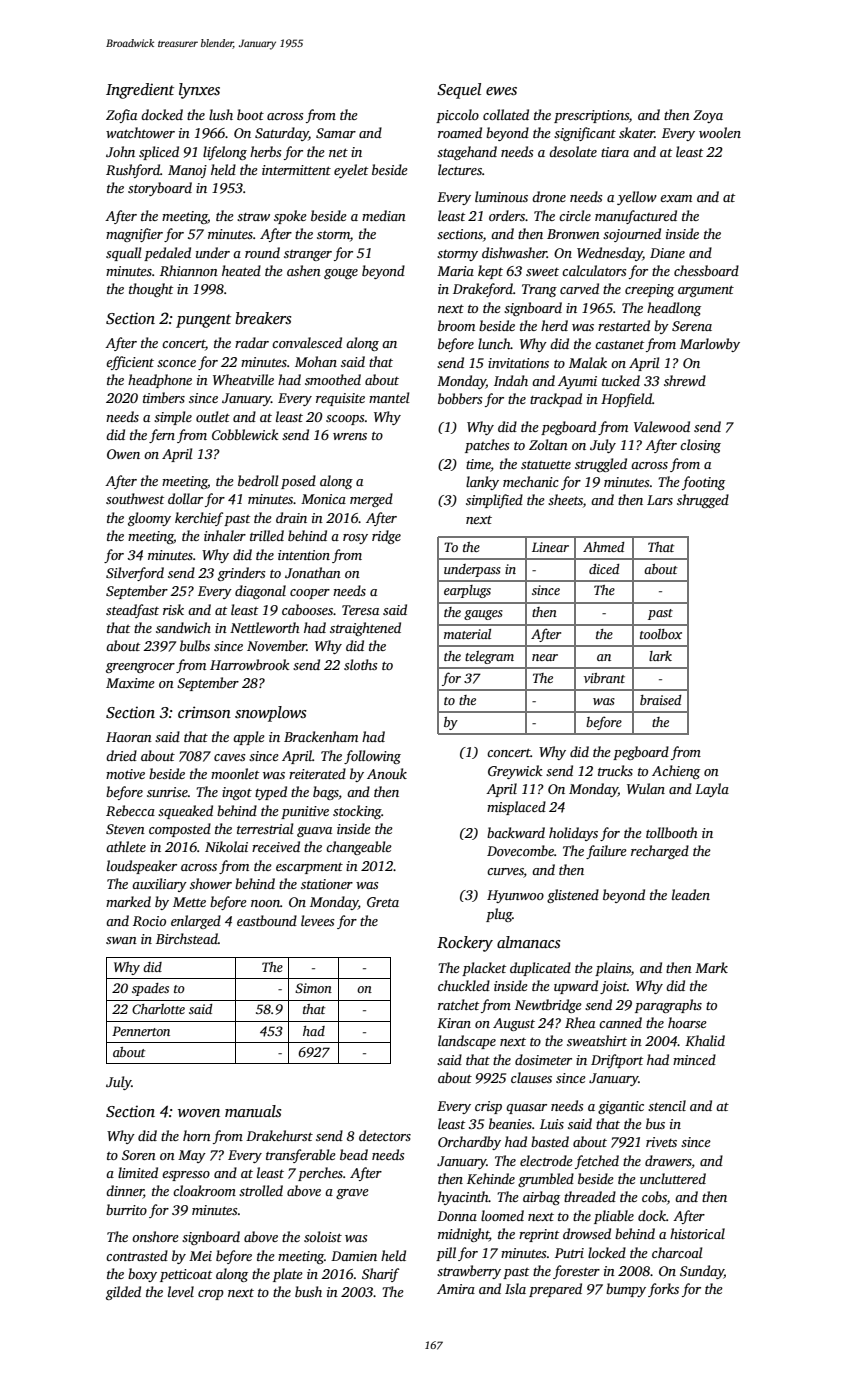 The height and width of the screenshot is (1400, 849). I want to click on Amira, so click(456, 1289).
